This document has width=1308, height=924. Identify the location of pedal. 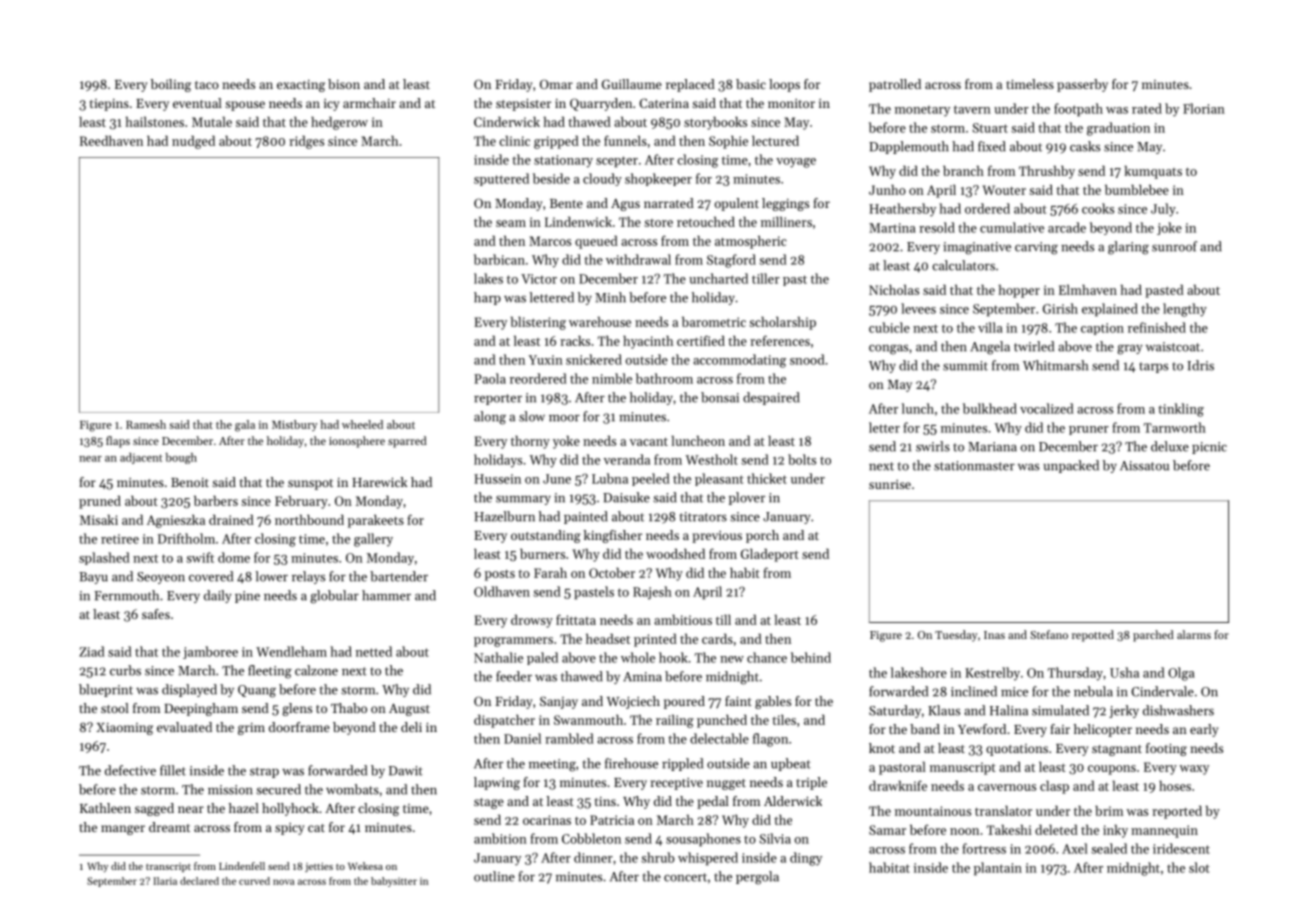
(713, 802).
